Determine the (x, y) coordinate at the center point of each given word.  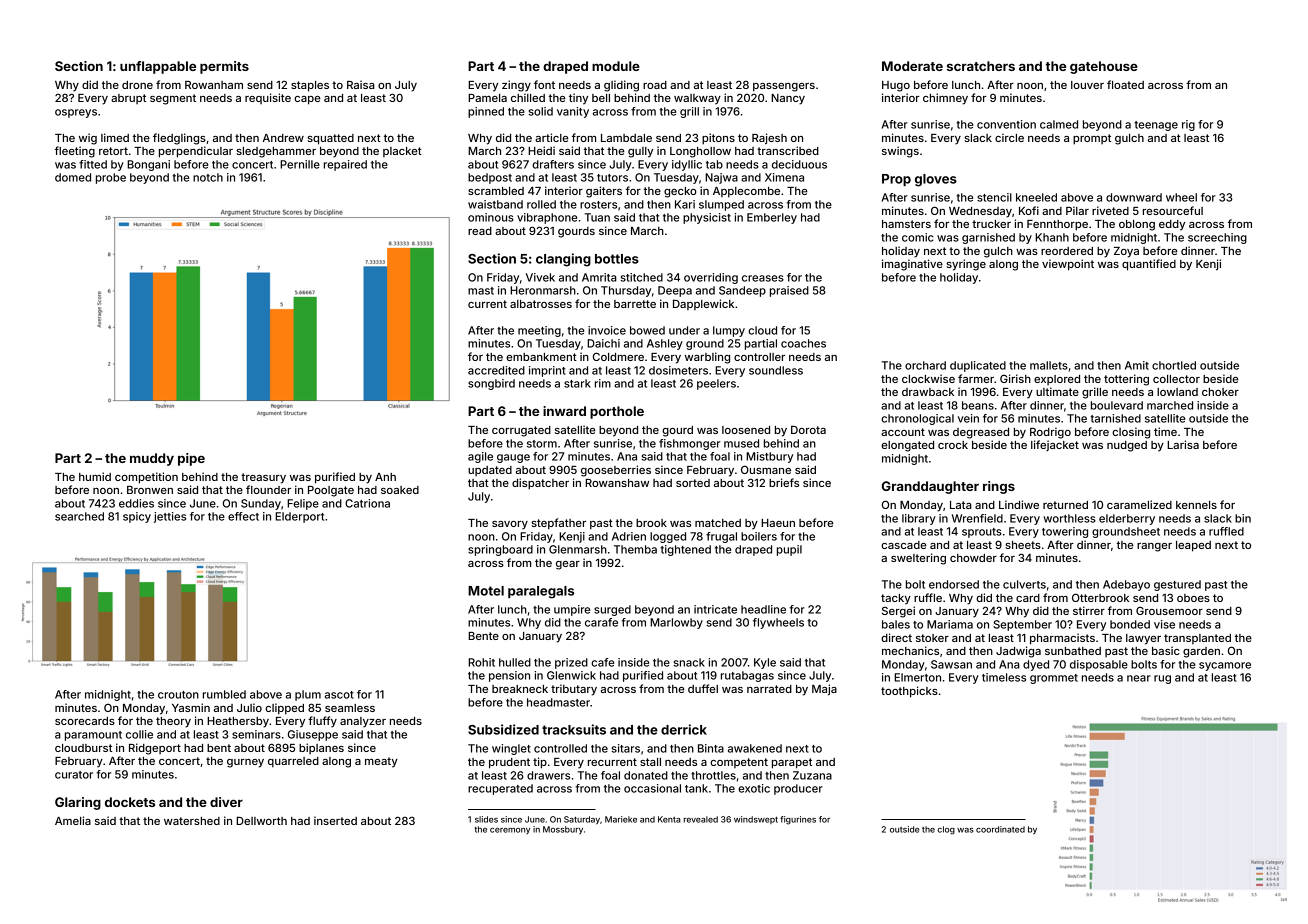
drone (137, 85)
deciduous (799, 164)
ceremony (510, 831)
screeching (1217, 238)
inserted (335, 820)
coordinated (1000, 829)
